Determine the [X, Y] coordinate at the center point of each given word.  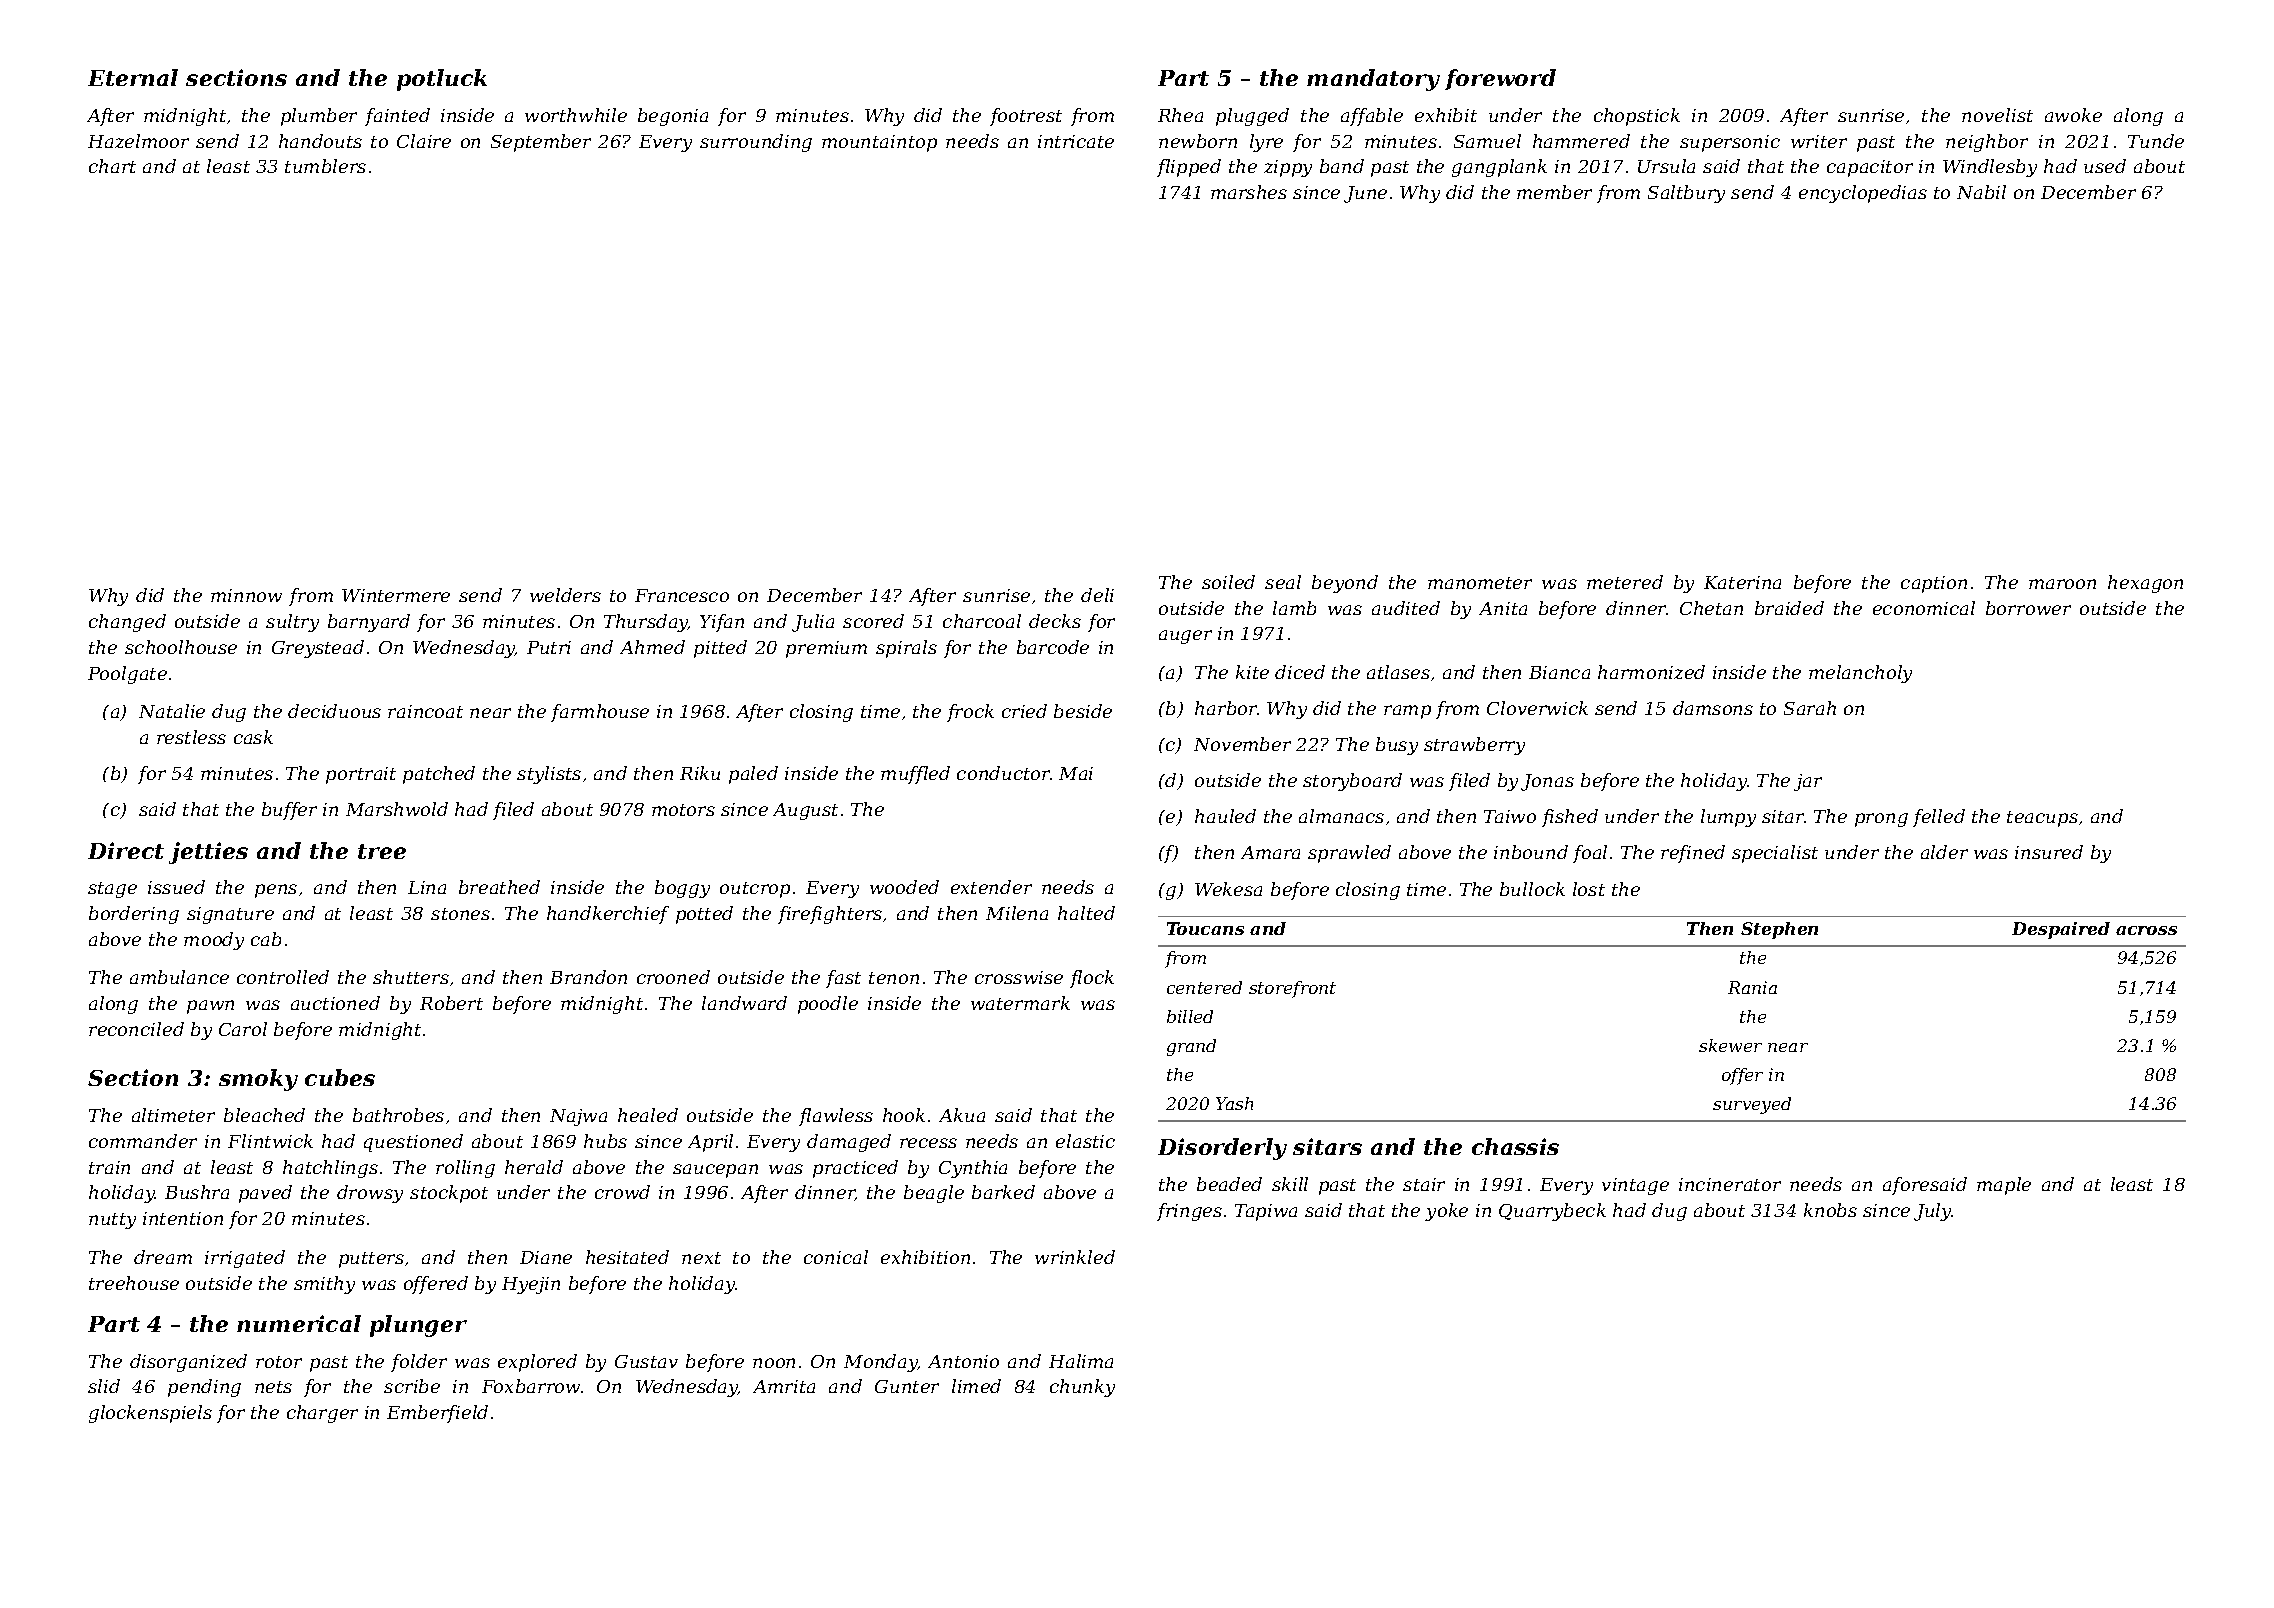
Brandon [588, 977]
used [2105, 166]
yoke [1446, 1212]
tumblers [325, 166]
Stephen [1779, 930]
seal [1283, 582]
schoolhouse [181, 647]
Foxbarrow [531, 1386]
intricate [1076, 141]
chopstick [1637, 117]
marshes [1249, 192]
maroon [2062, 584]
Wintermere [396, 595]
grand [1191, 1047]
